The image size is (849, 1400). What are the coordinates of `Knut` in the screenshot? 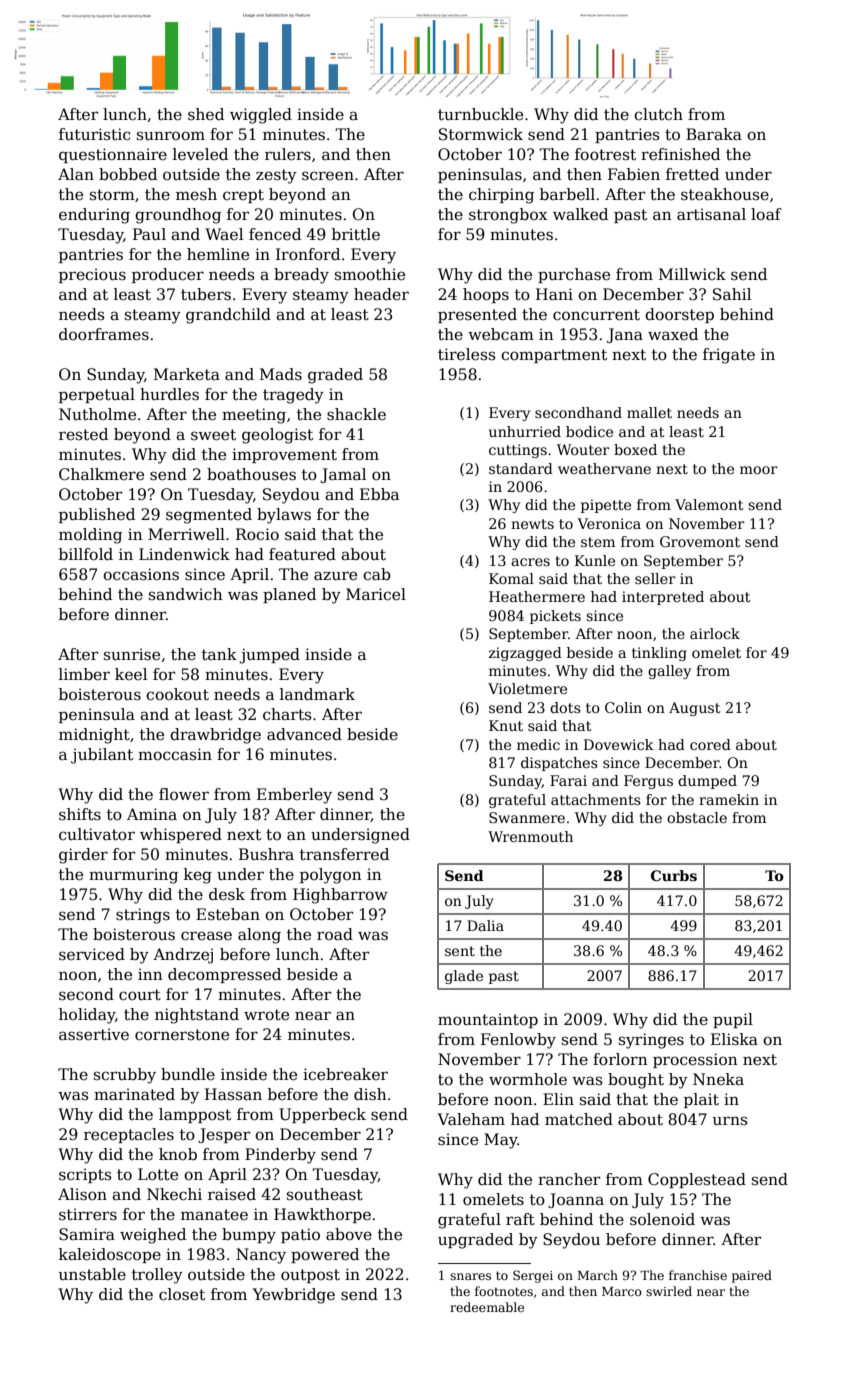 It's located at (506, 725).
